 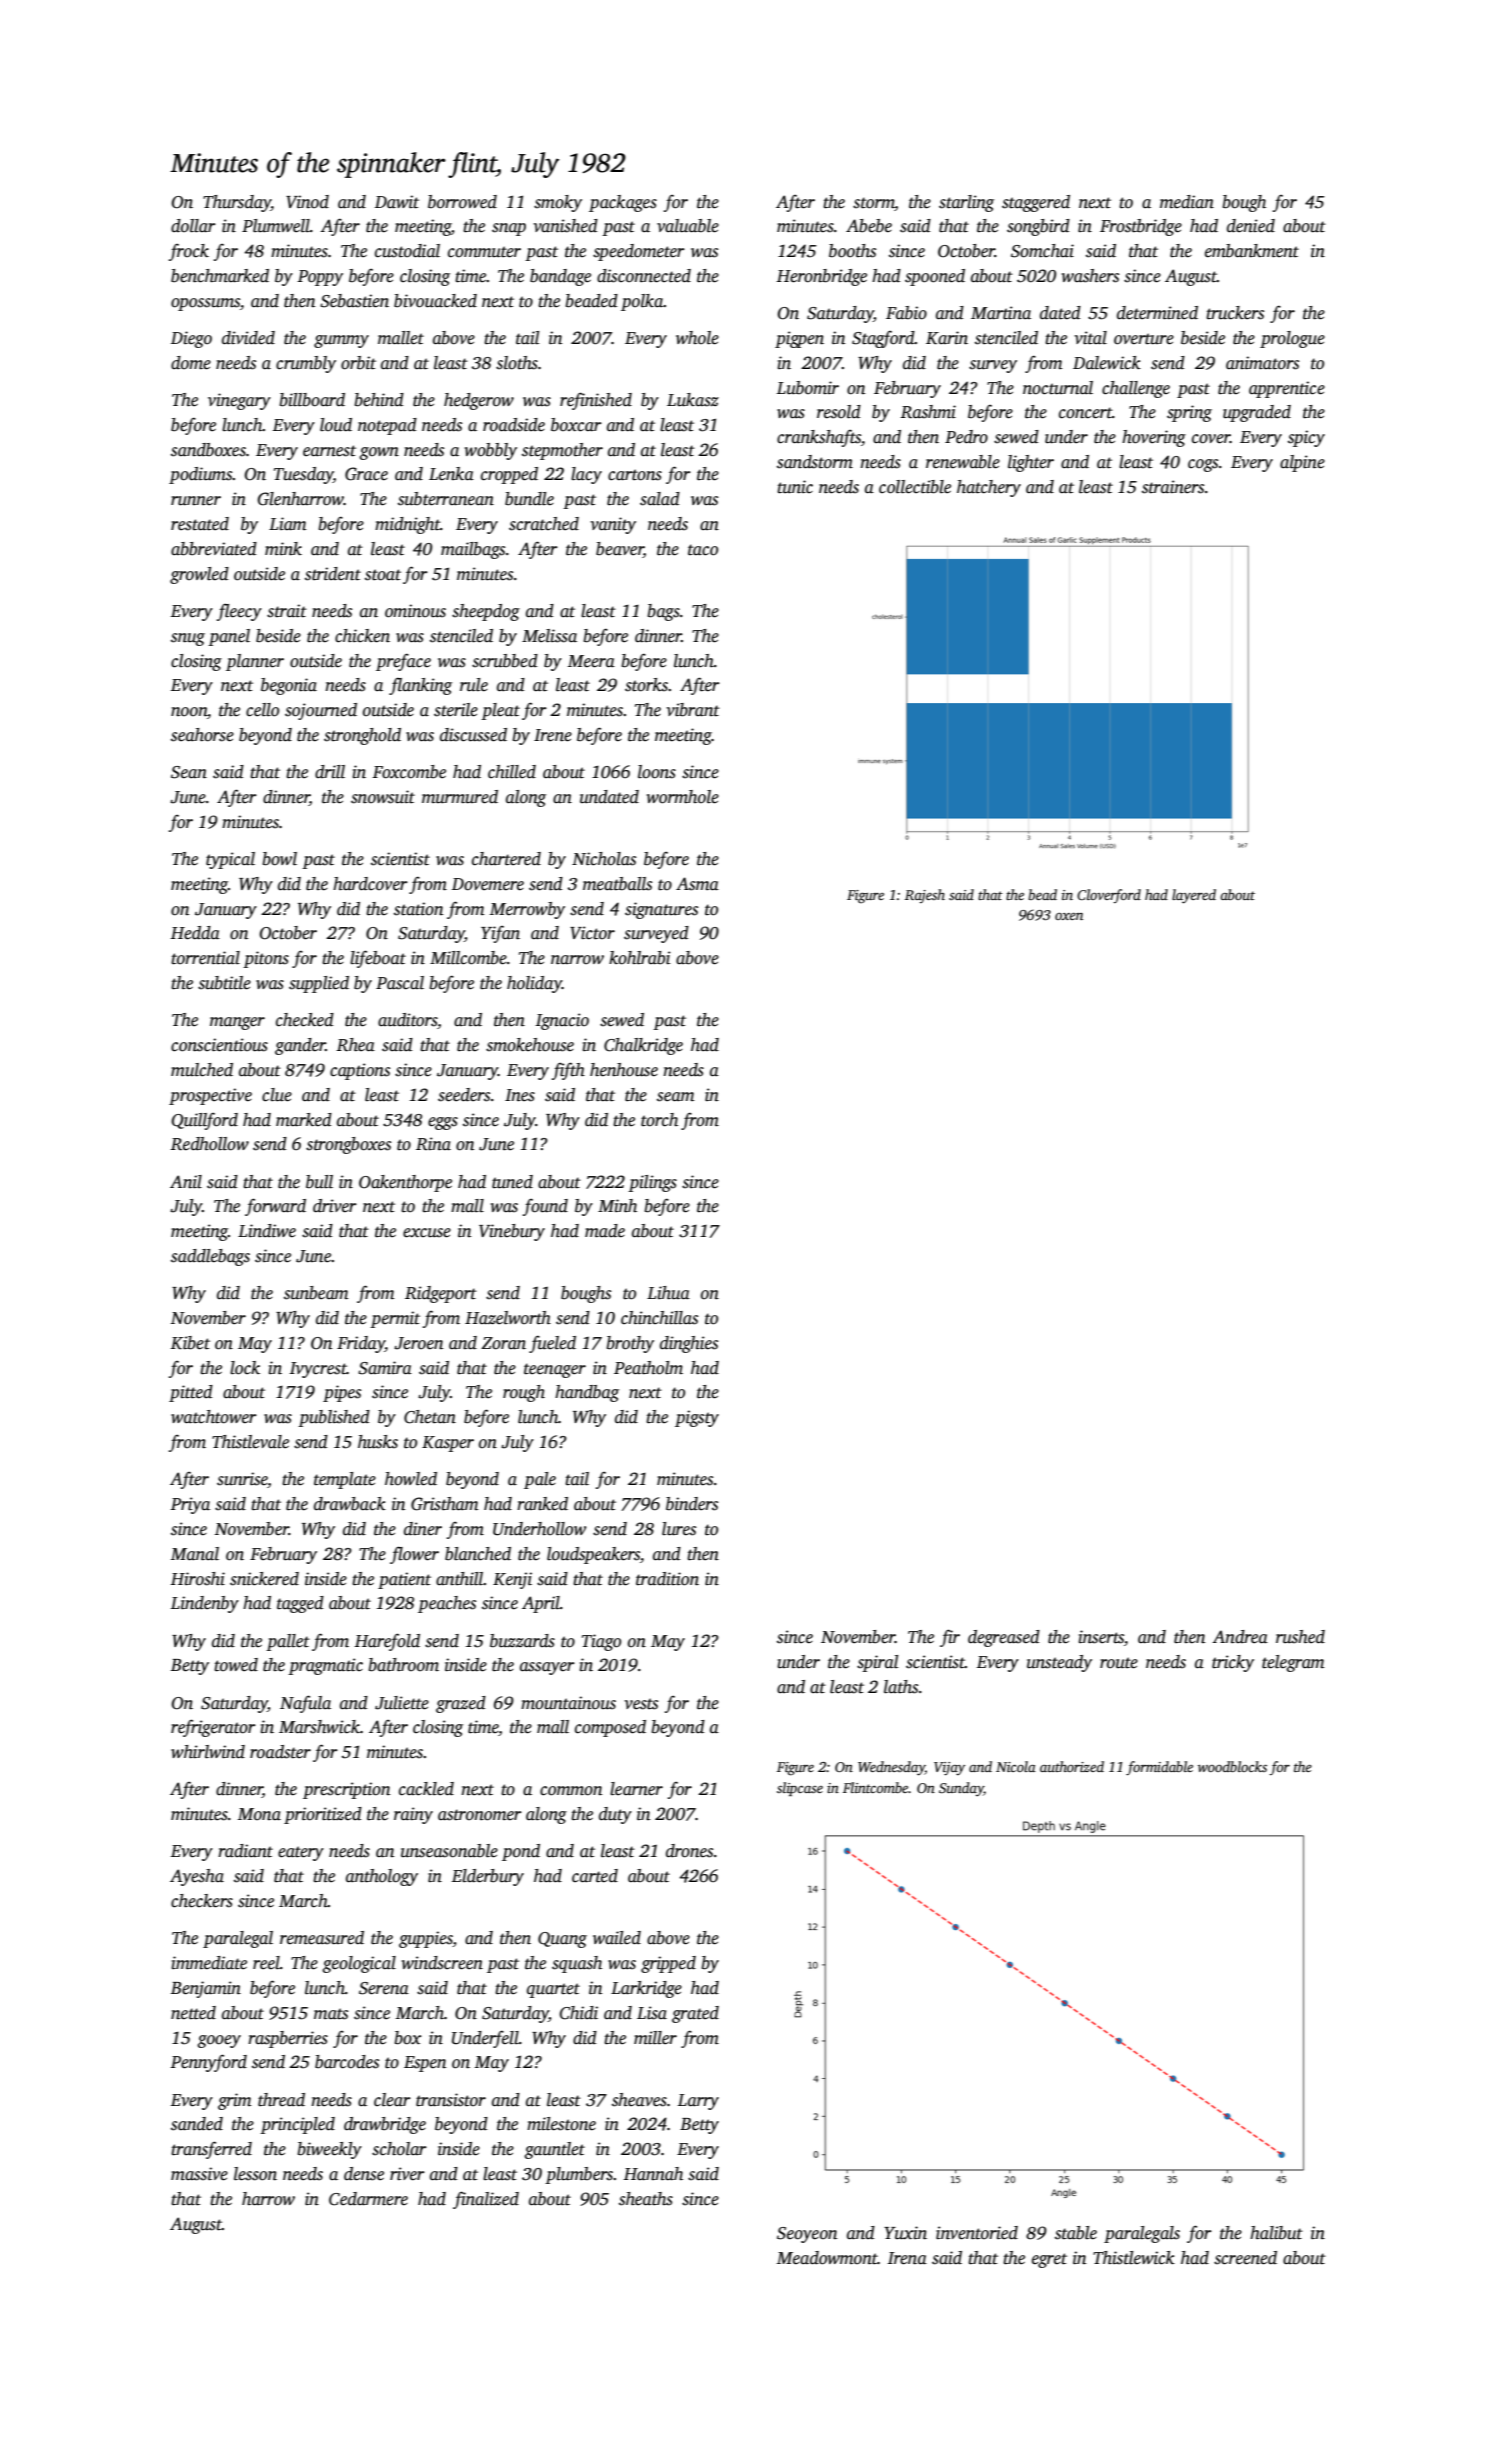 What do you see at coordinates (639, 2100) in the screenshot?
I see `sheaves` at bounding box center [639, 2100].
